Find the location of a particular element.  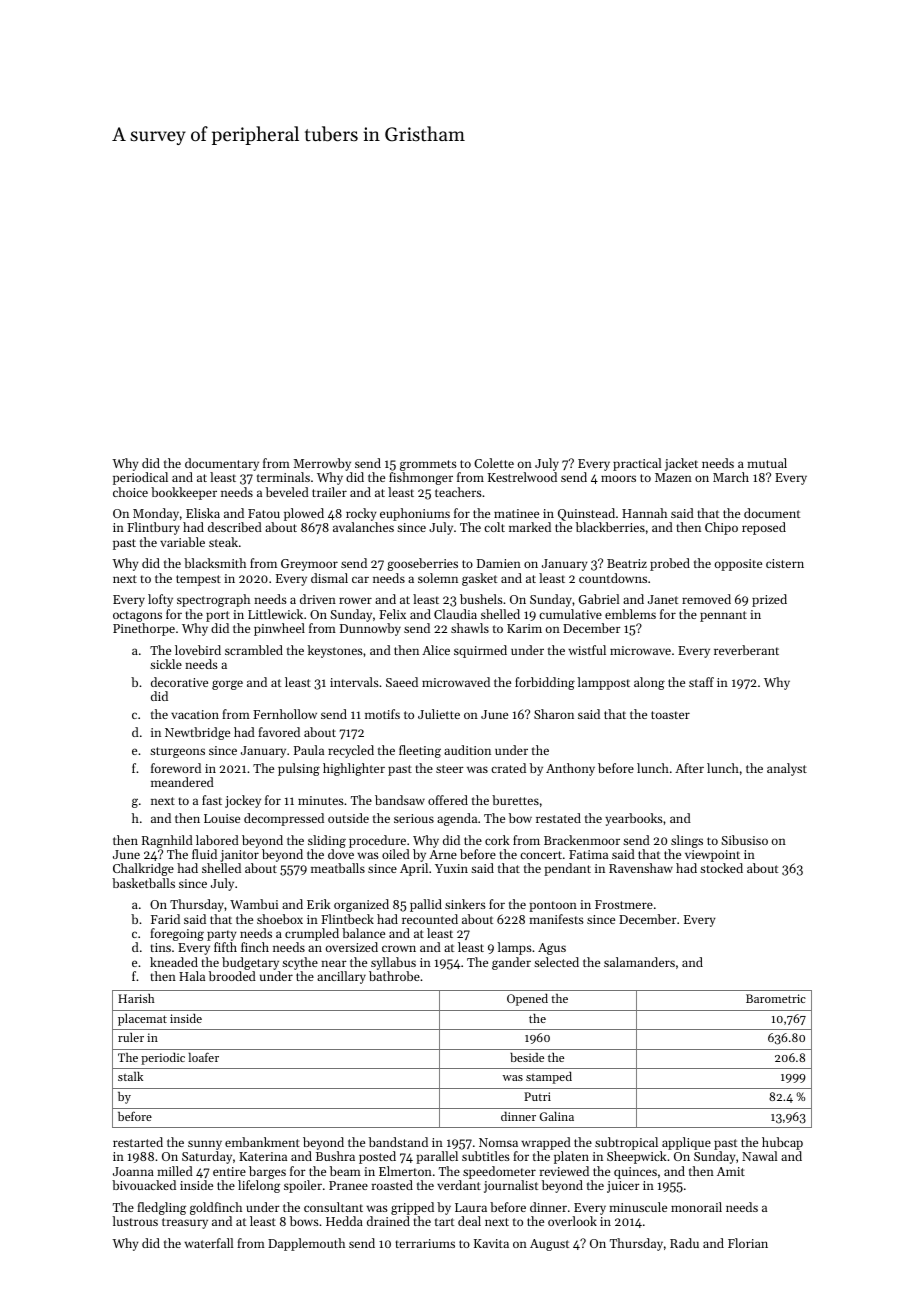

Colette is located at coordinates (494, 463).
